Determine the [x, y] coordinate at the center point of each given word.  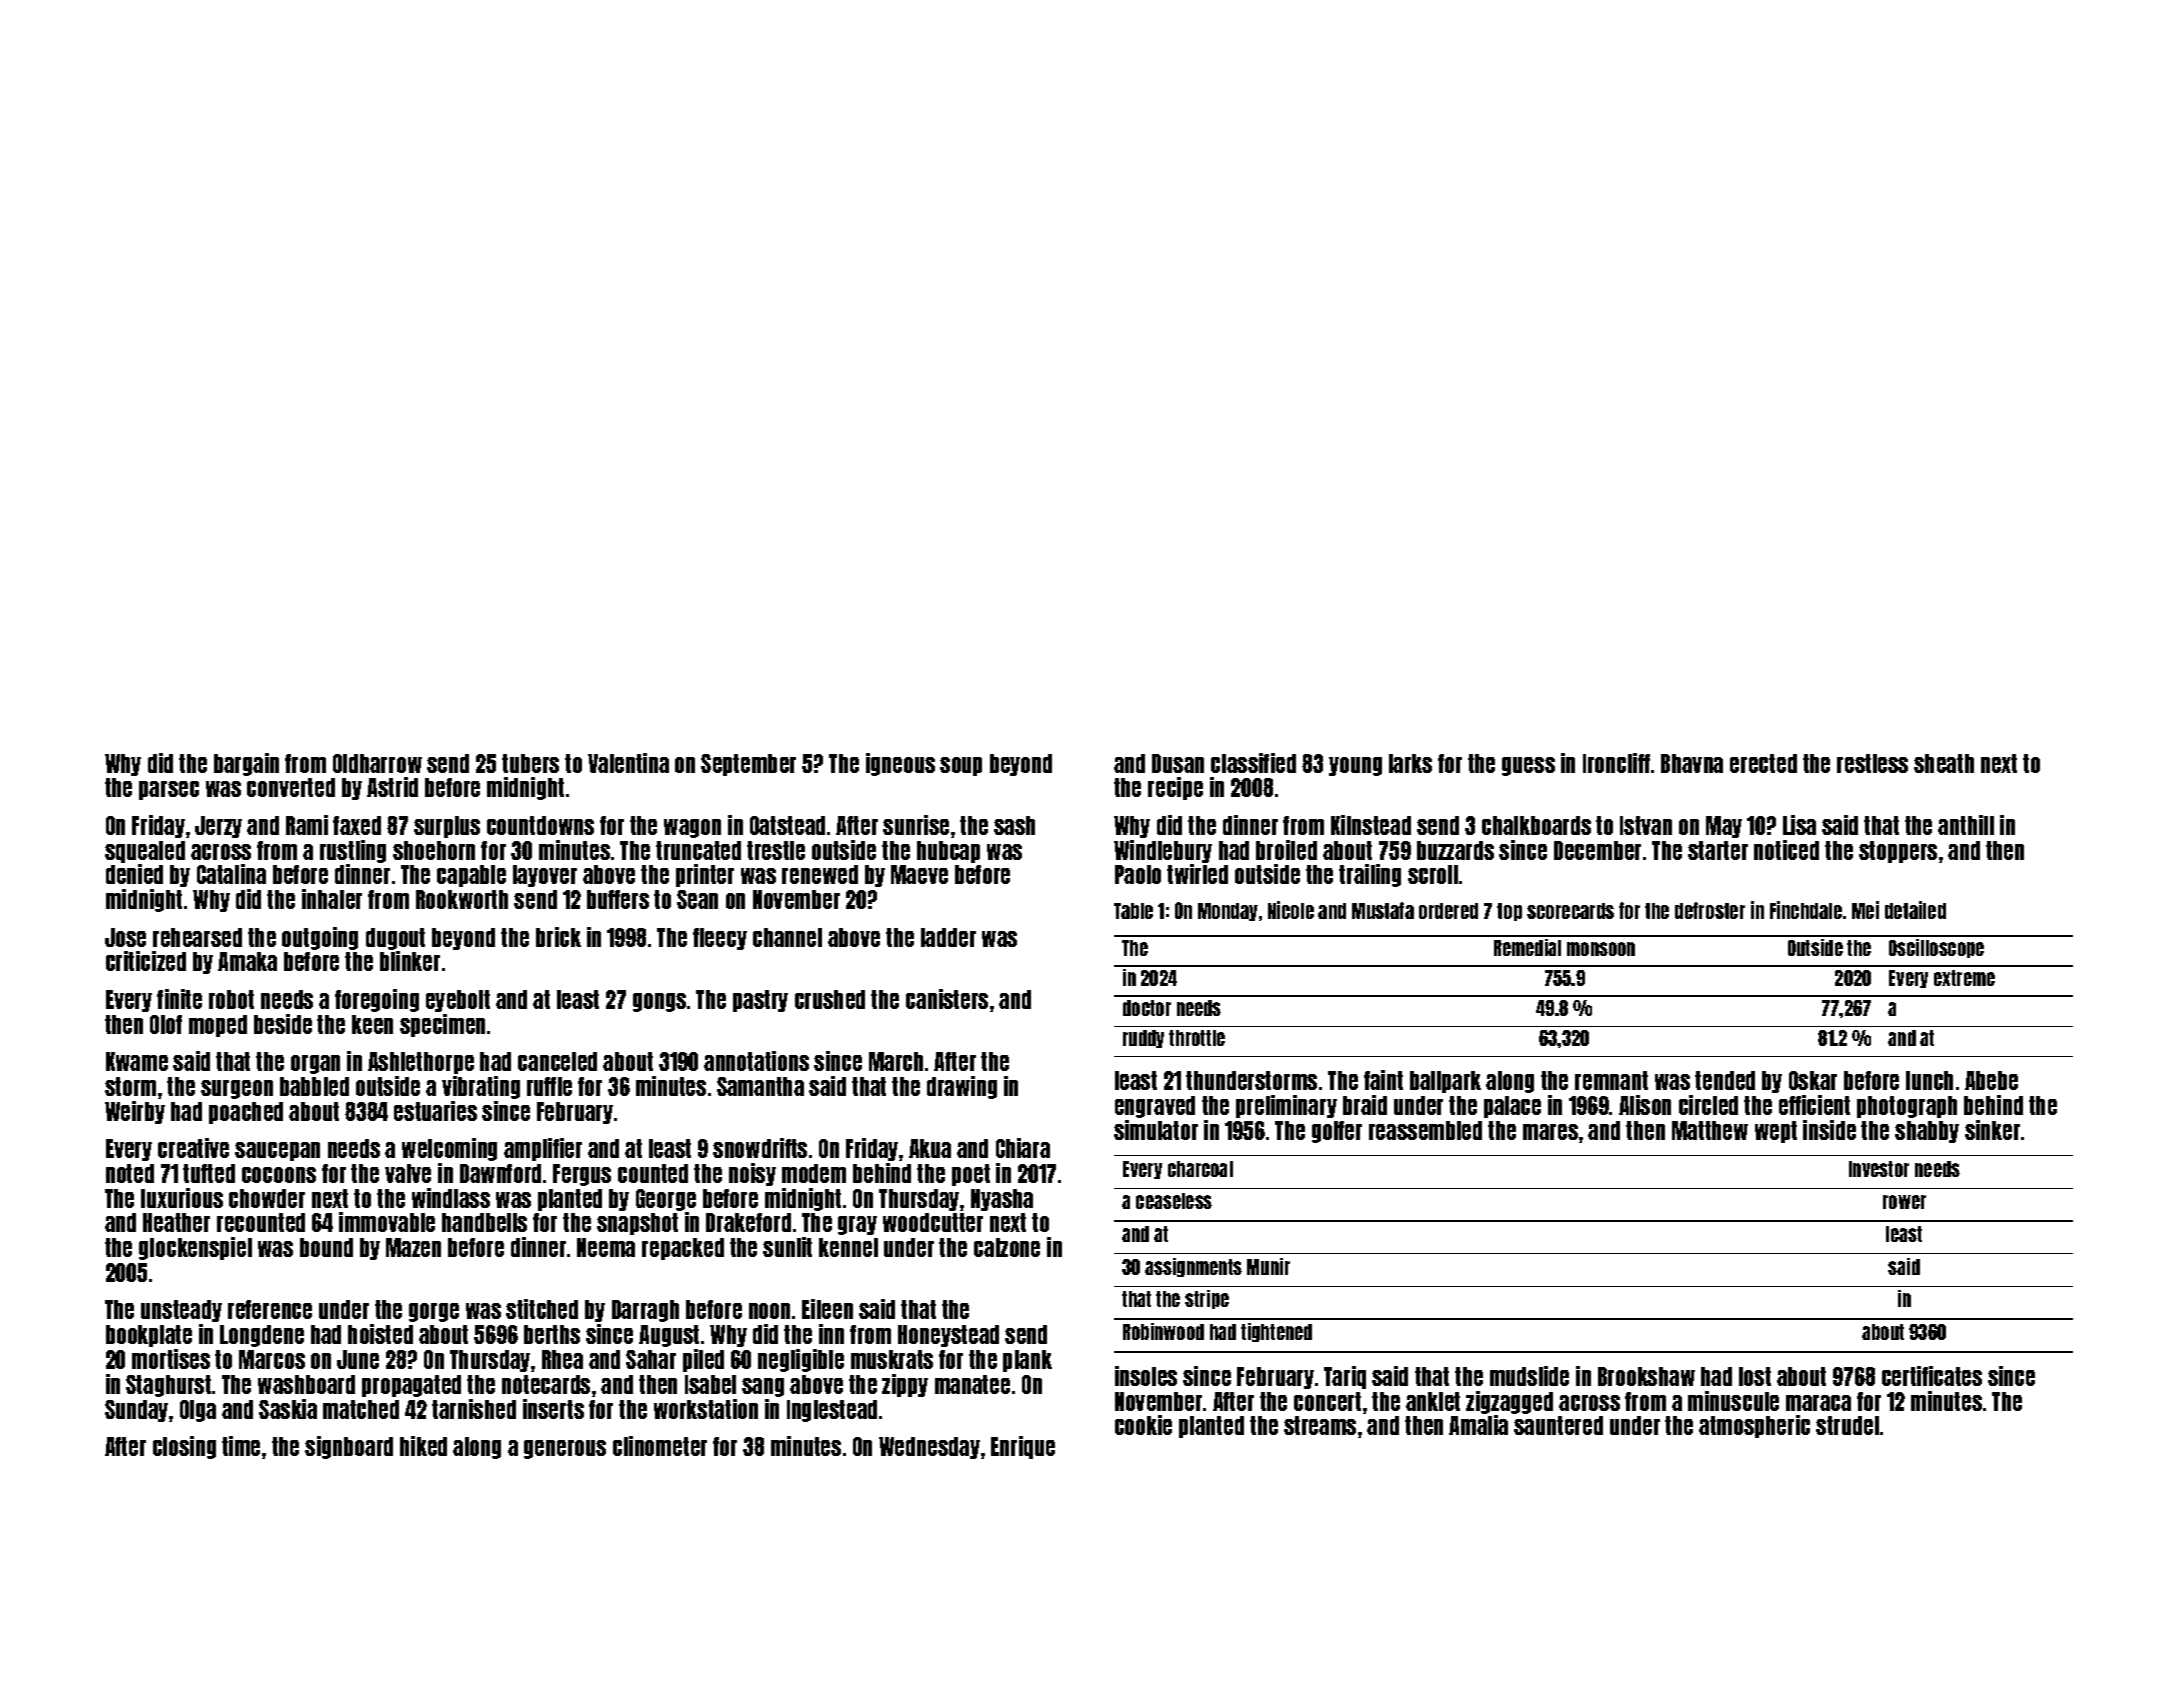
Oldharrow [377, 763]
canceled [557, 1061]
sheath [1944, 763]
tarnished [474, 1409]
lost [1755, 1376]
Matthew [1710, 1130]
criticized [146, 961]
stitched [542, 1309]
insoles [1146, 1376]
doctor [1147, 1008]
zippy [905, 1385]
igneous [900, 764]
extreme [1964, 978]
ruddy [1143, 1039]
